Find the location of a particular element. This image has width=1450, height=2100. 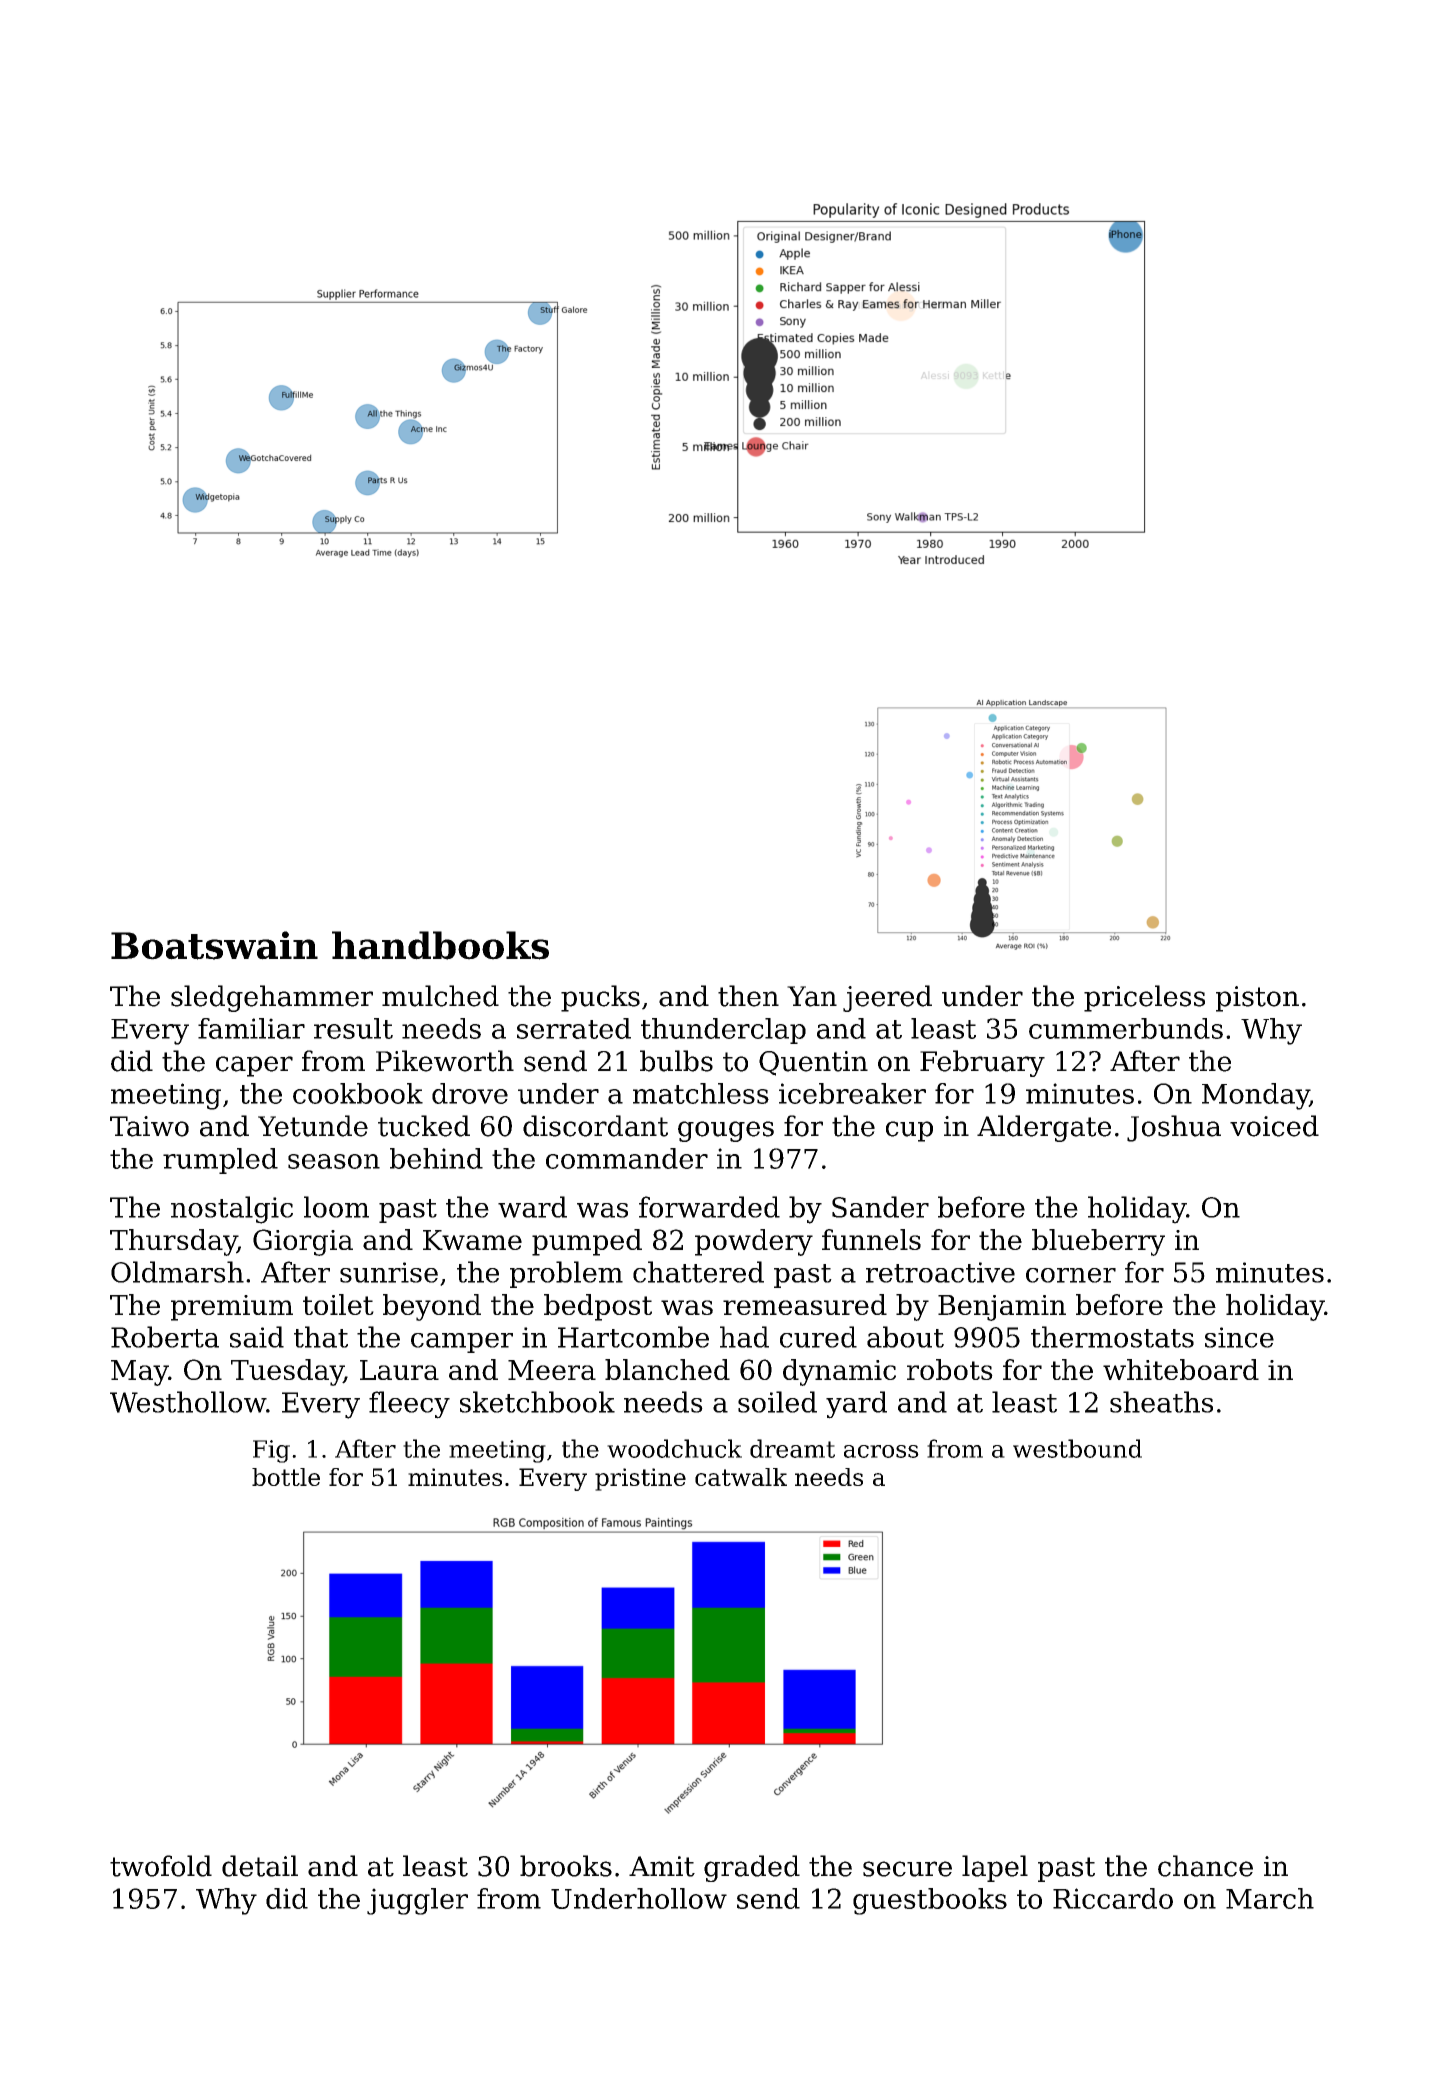

guestbooks is located at coordinates (930, 1901).
